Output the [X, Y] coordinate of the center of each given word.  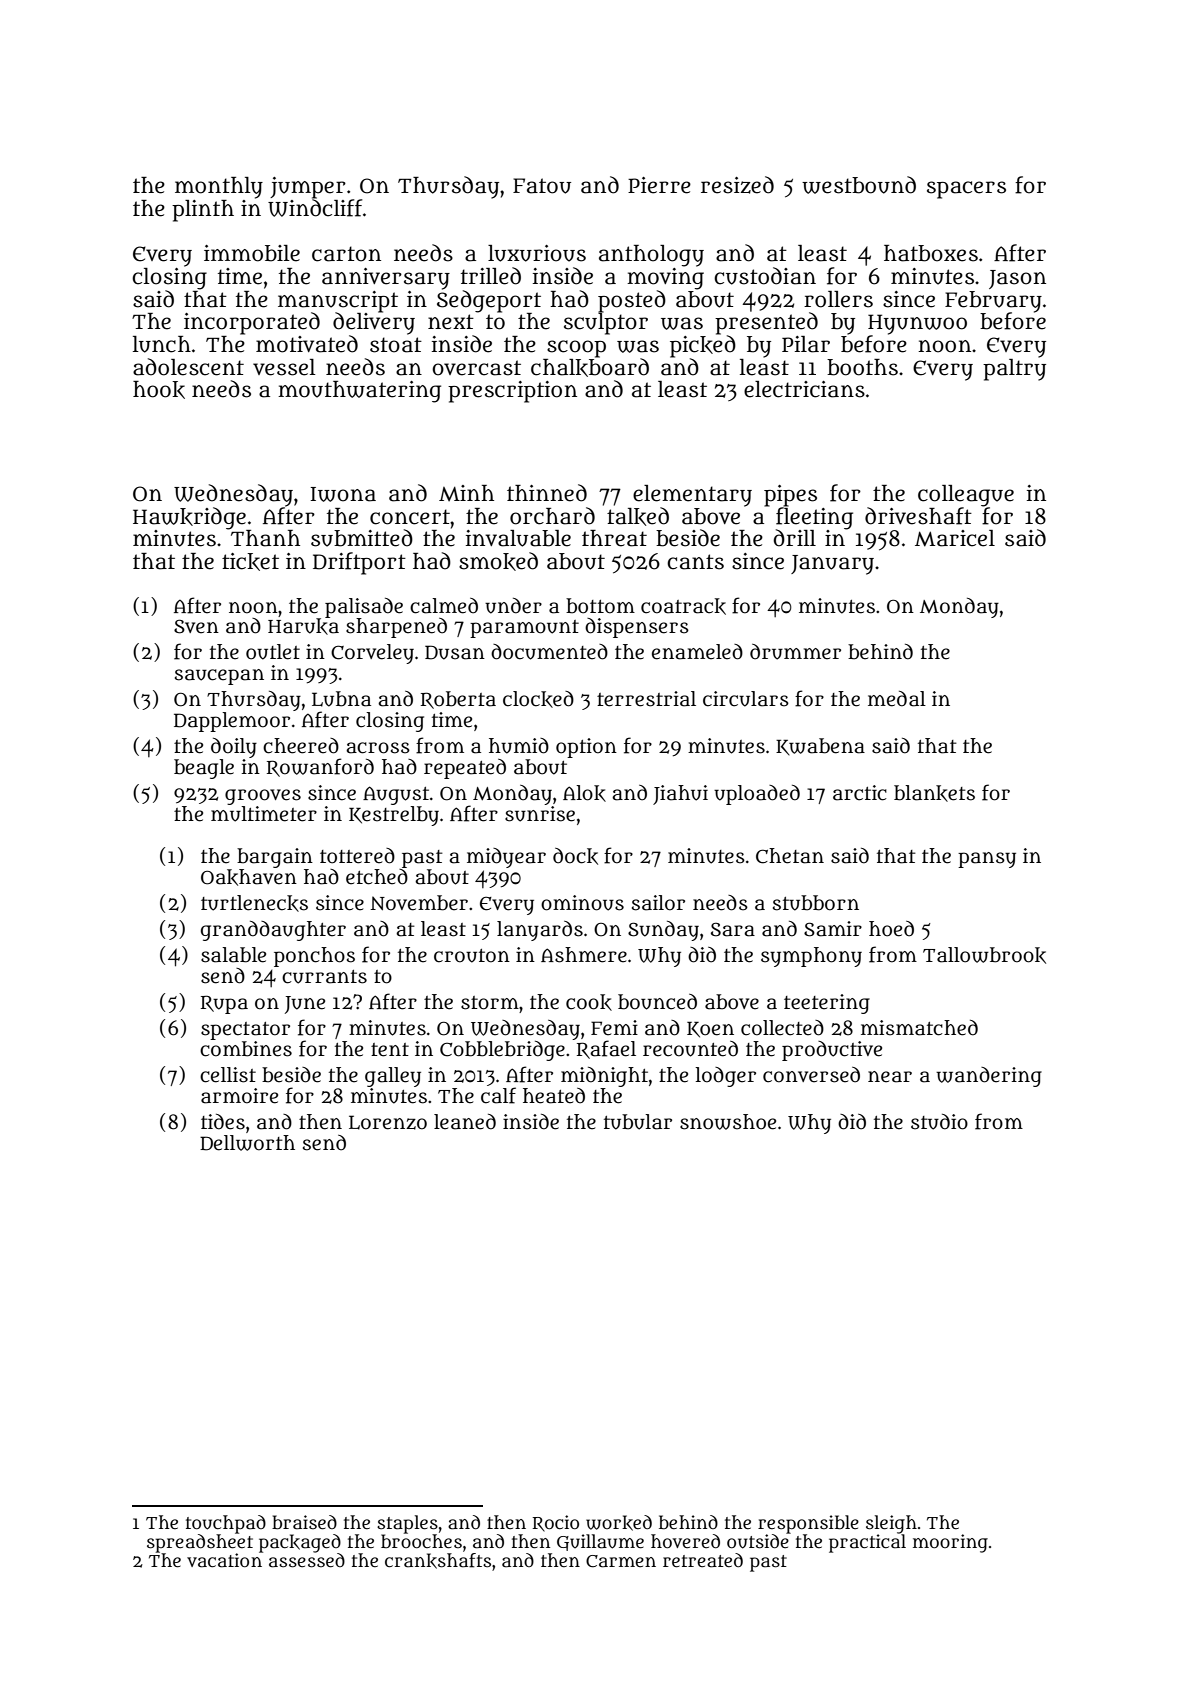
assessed [307, 1560]
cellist [228, 1075]
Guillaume [600, 1542]
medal [897, 699]
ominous [582, 903]
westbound [859, 185]
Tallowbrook [984, 955]
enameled [697, 652]
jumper [308, 188]
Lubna [341, 699]
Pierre [659, 185]
